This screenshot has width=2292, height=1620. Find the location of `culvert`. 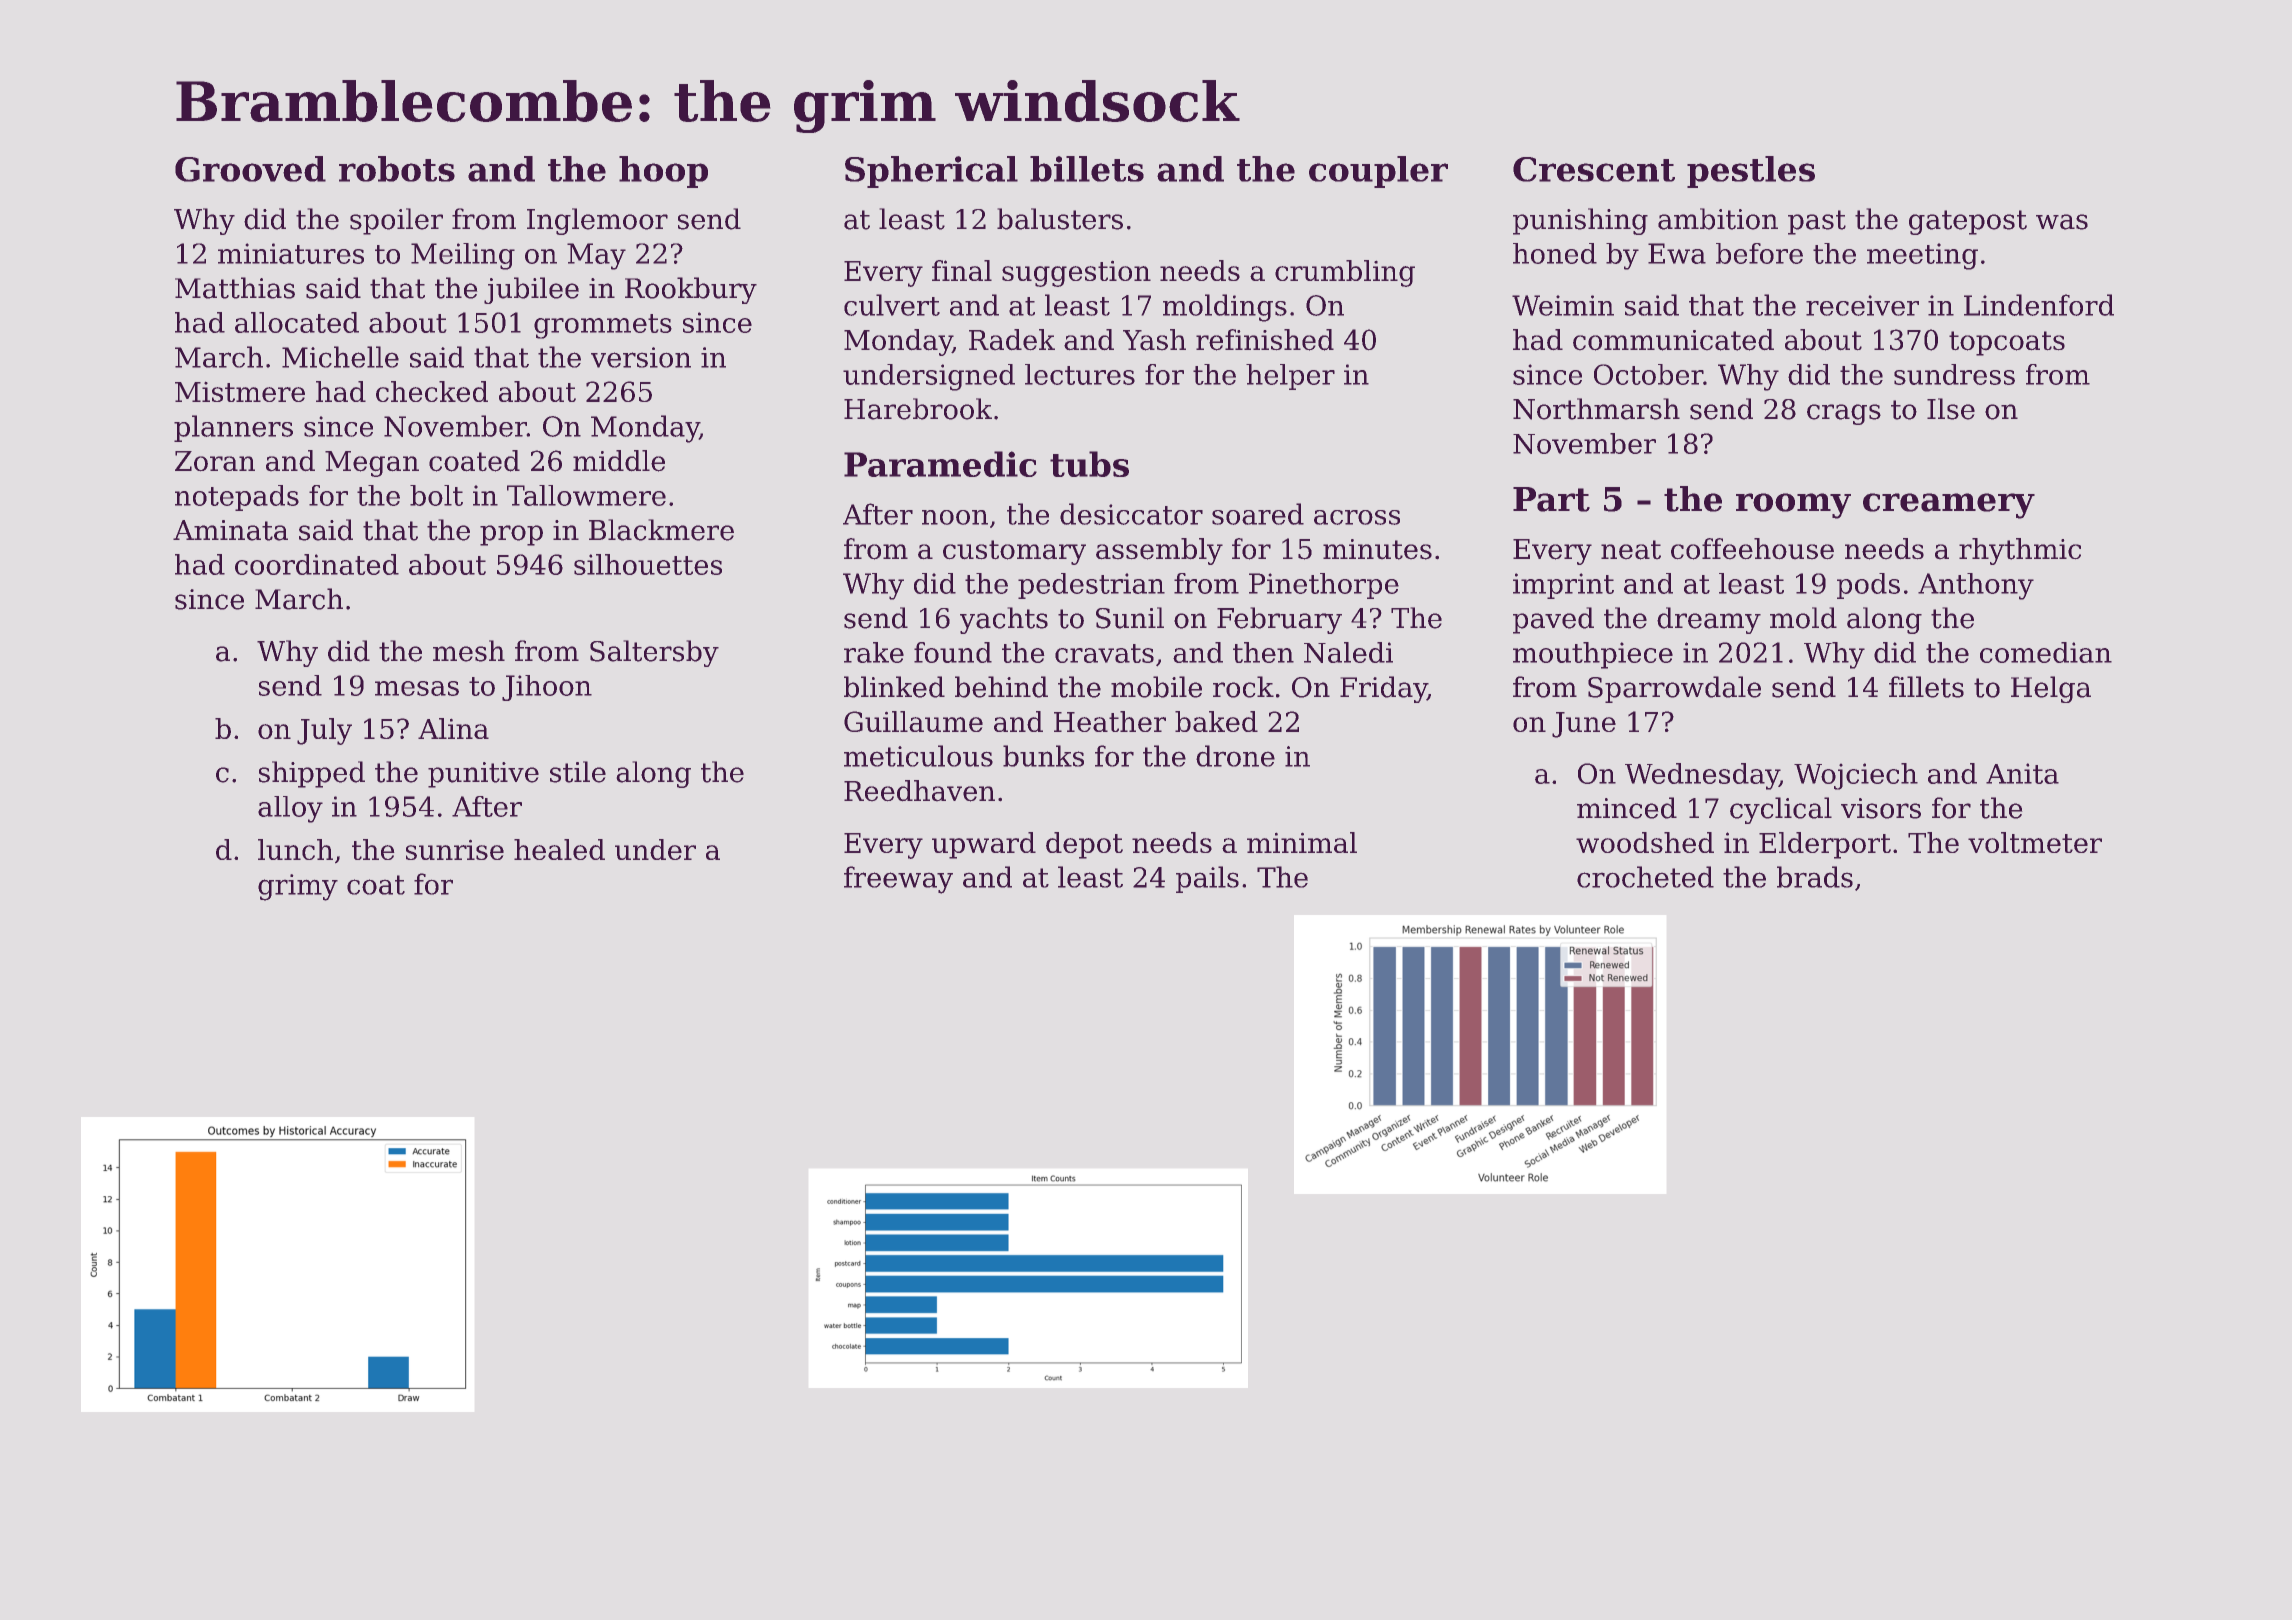

culvert is located at coordinates (892, 305).
